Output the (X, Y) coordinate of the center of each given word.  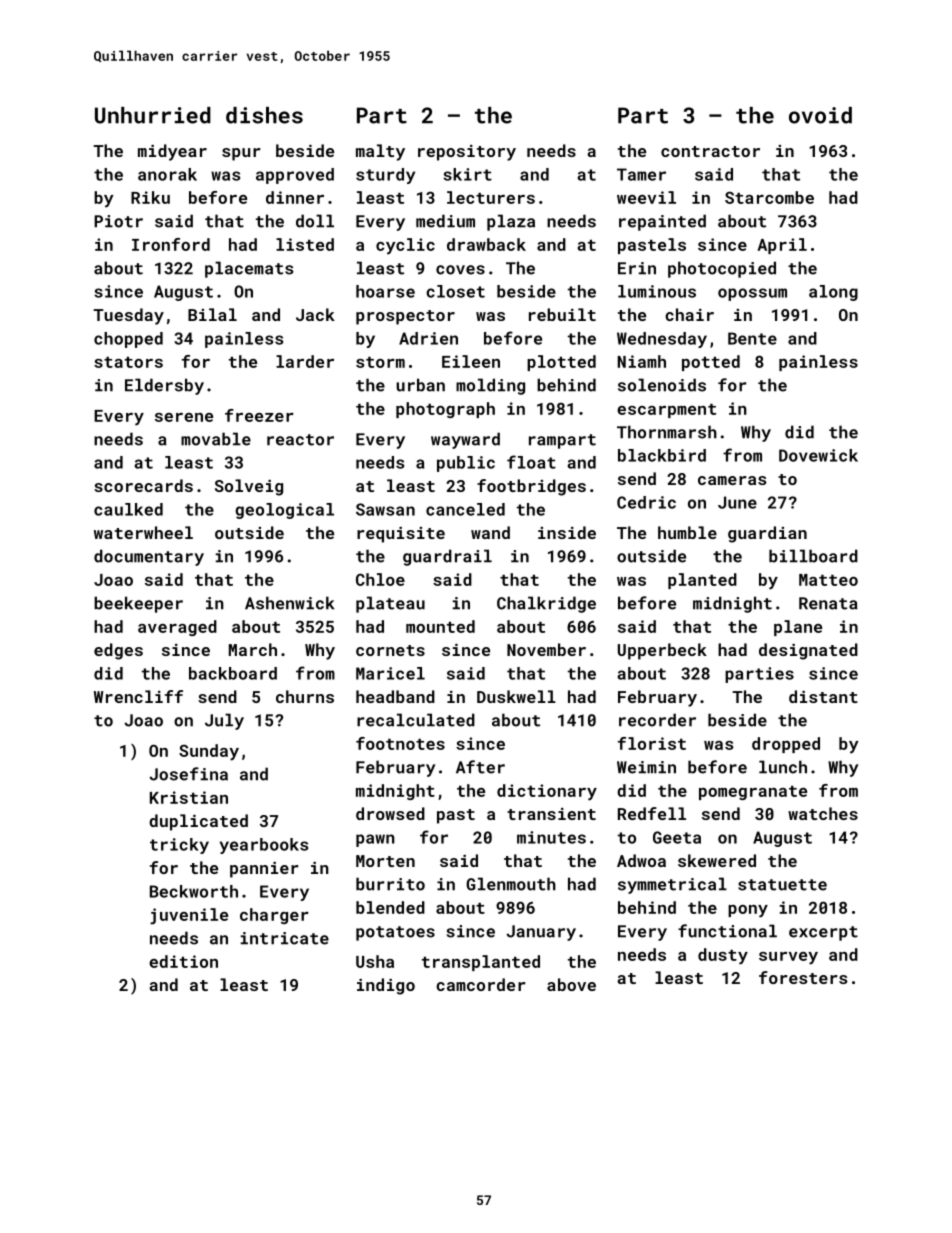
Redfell (652, 813)
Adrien (428, 338)
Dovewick (818, 455)
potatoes (395, 933)
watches (823, 813)
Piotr (118, 221)
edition (183, 961)
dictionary (547, 792)
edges (118, 651)
